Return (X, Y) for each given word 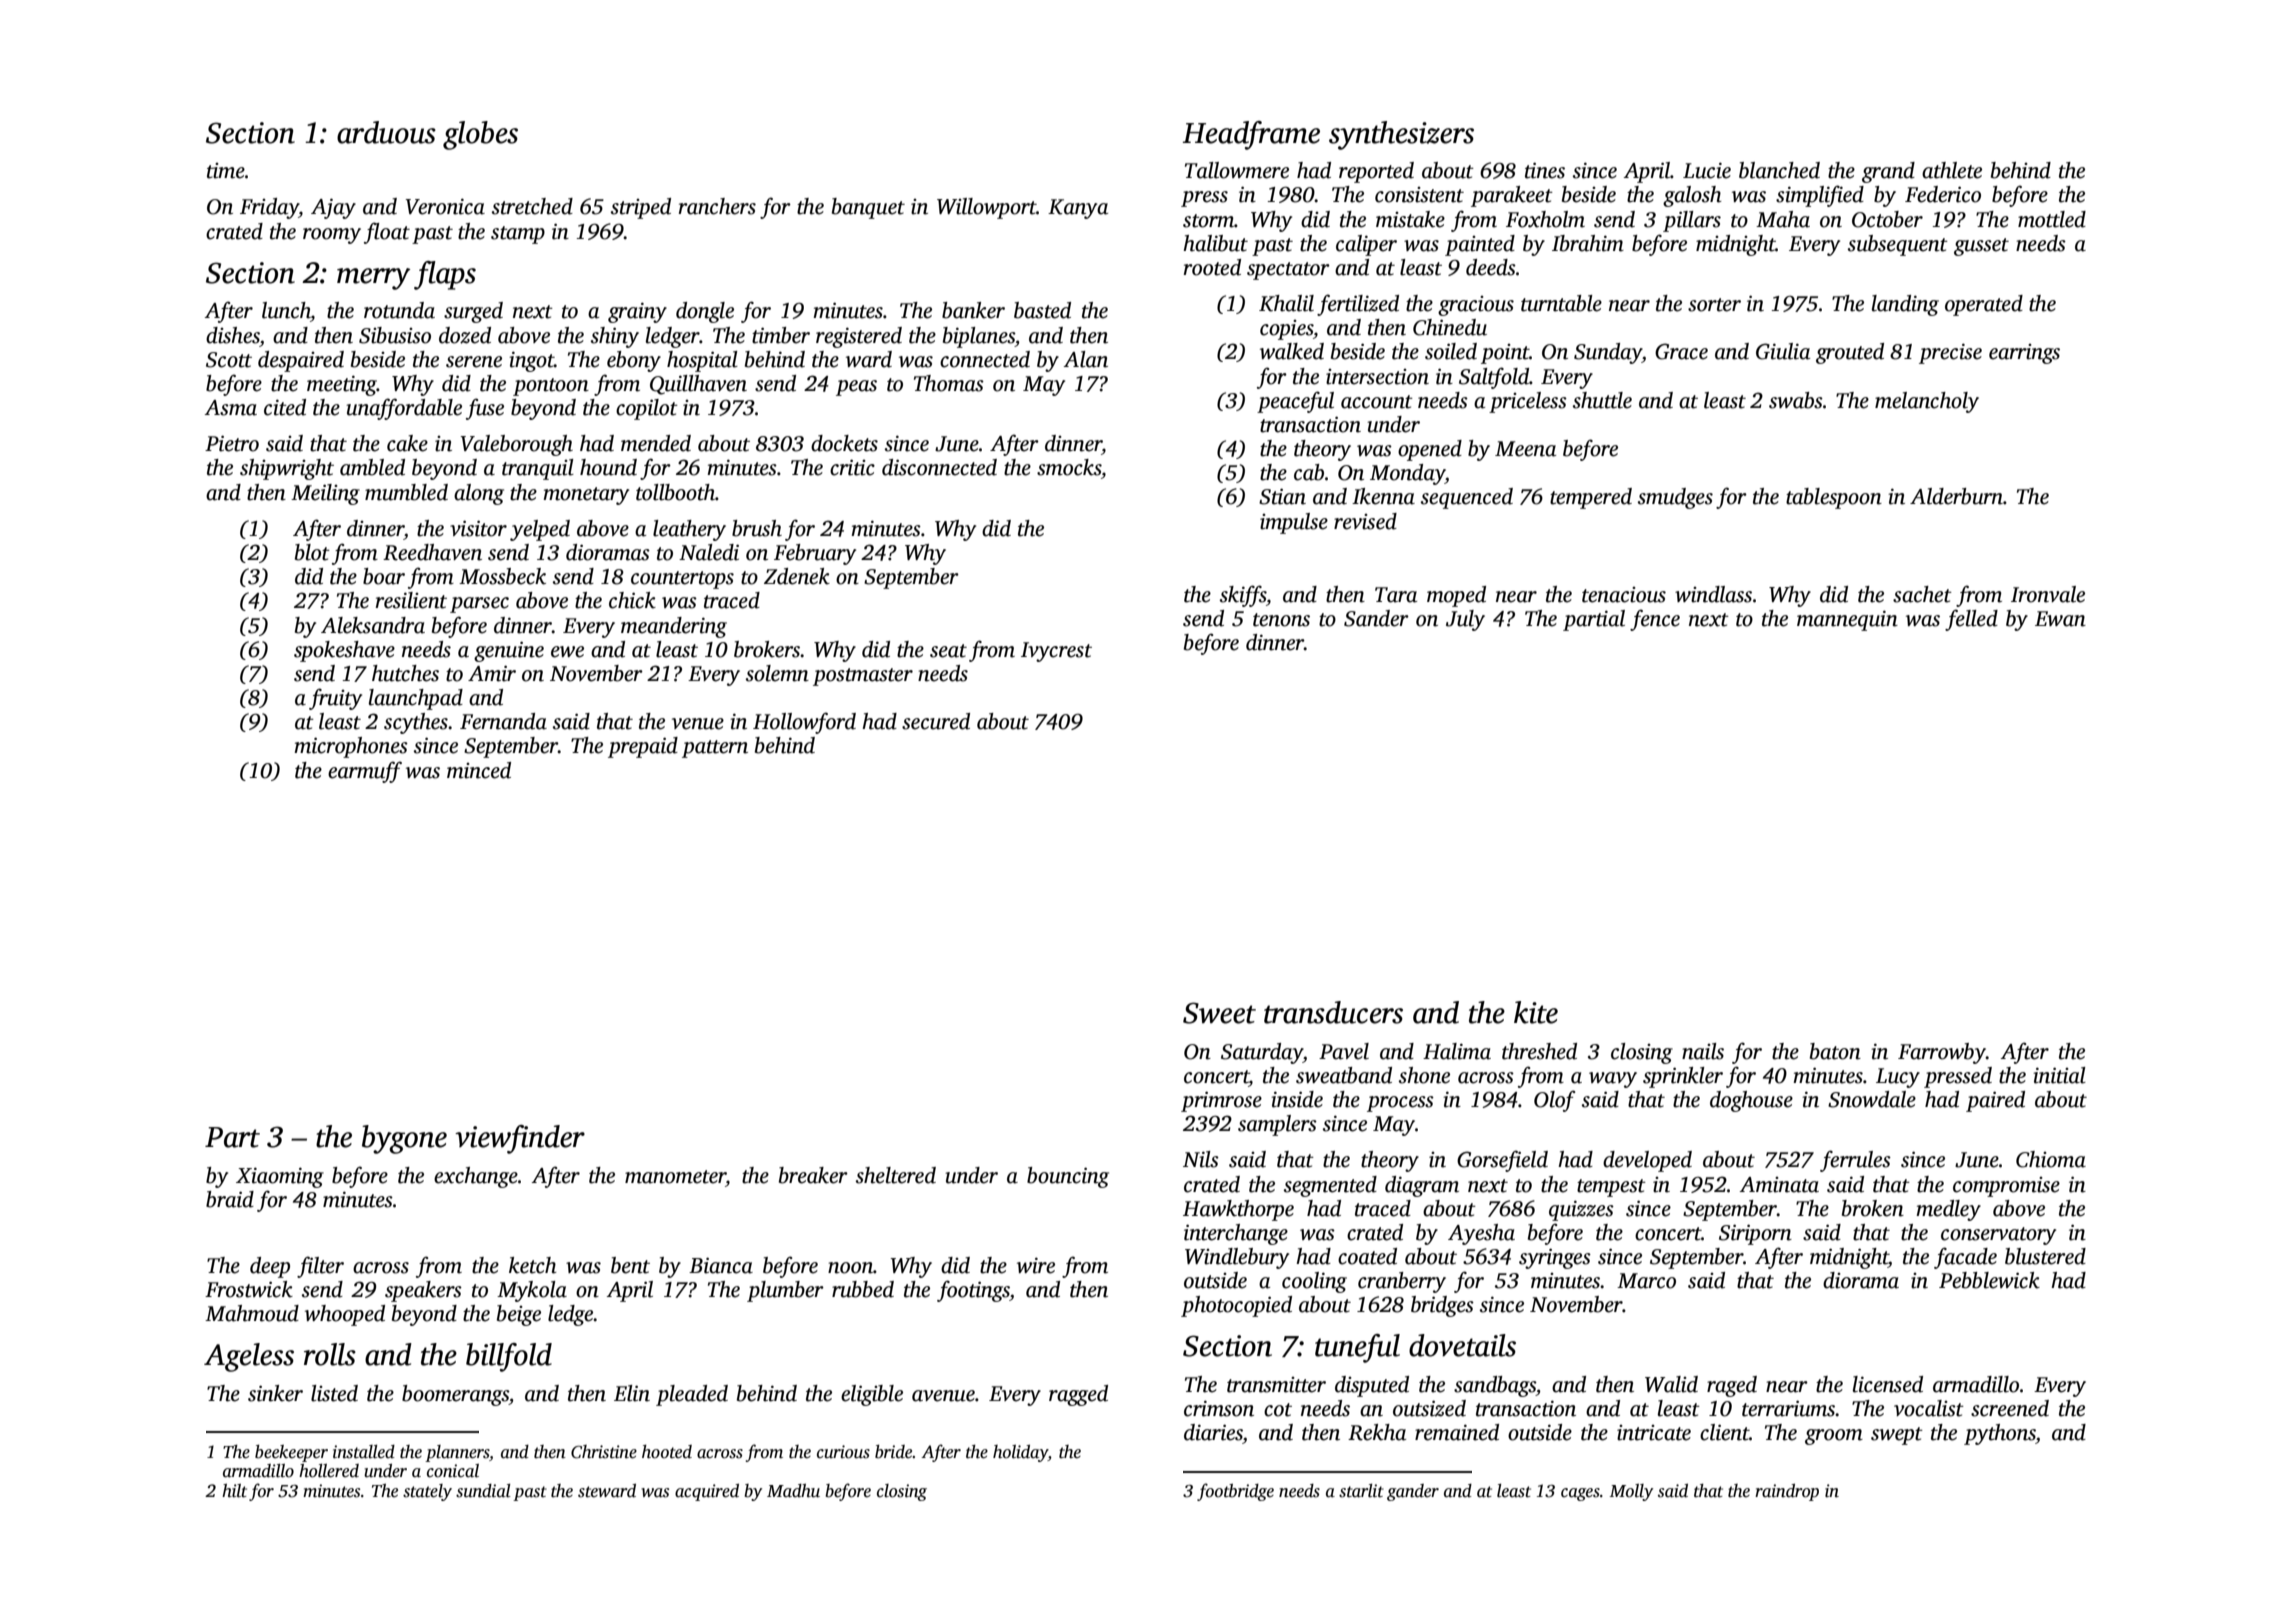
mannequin (1847, 620)
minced (479, 770)
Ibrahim (1588, 243)
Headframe (1251, 135)
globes (480, 135)
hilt (234, 1491)
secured (936, 721)
